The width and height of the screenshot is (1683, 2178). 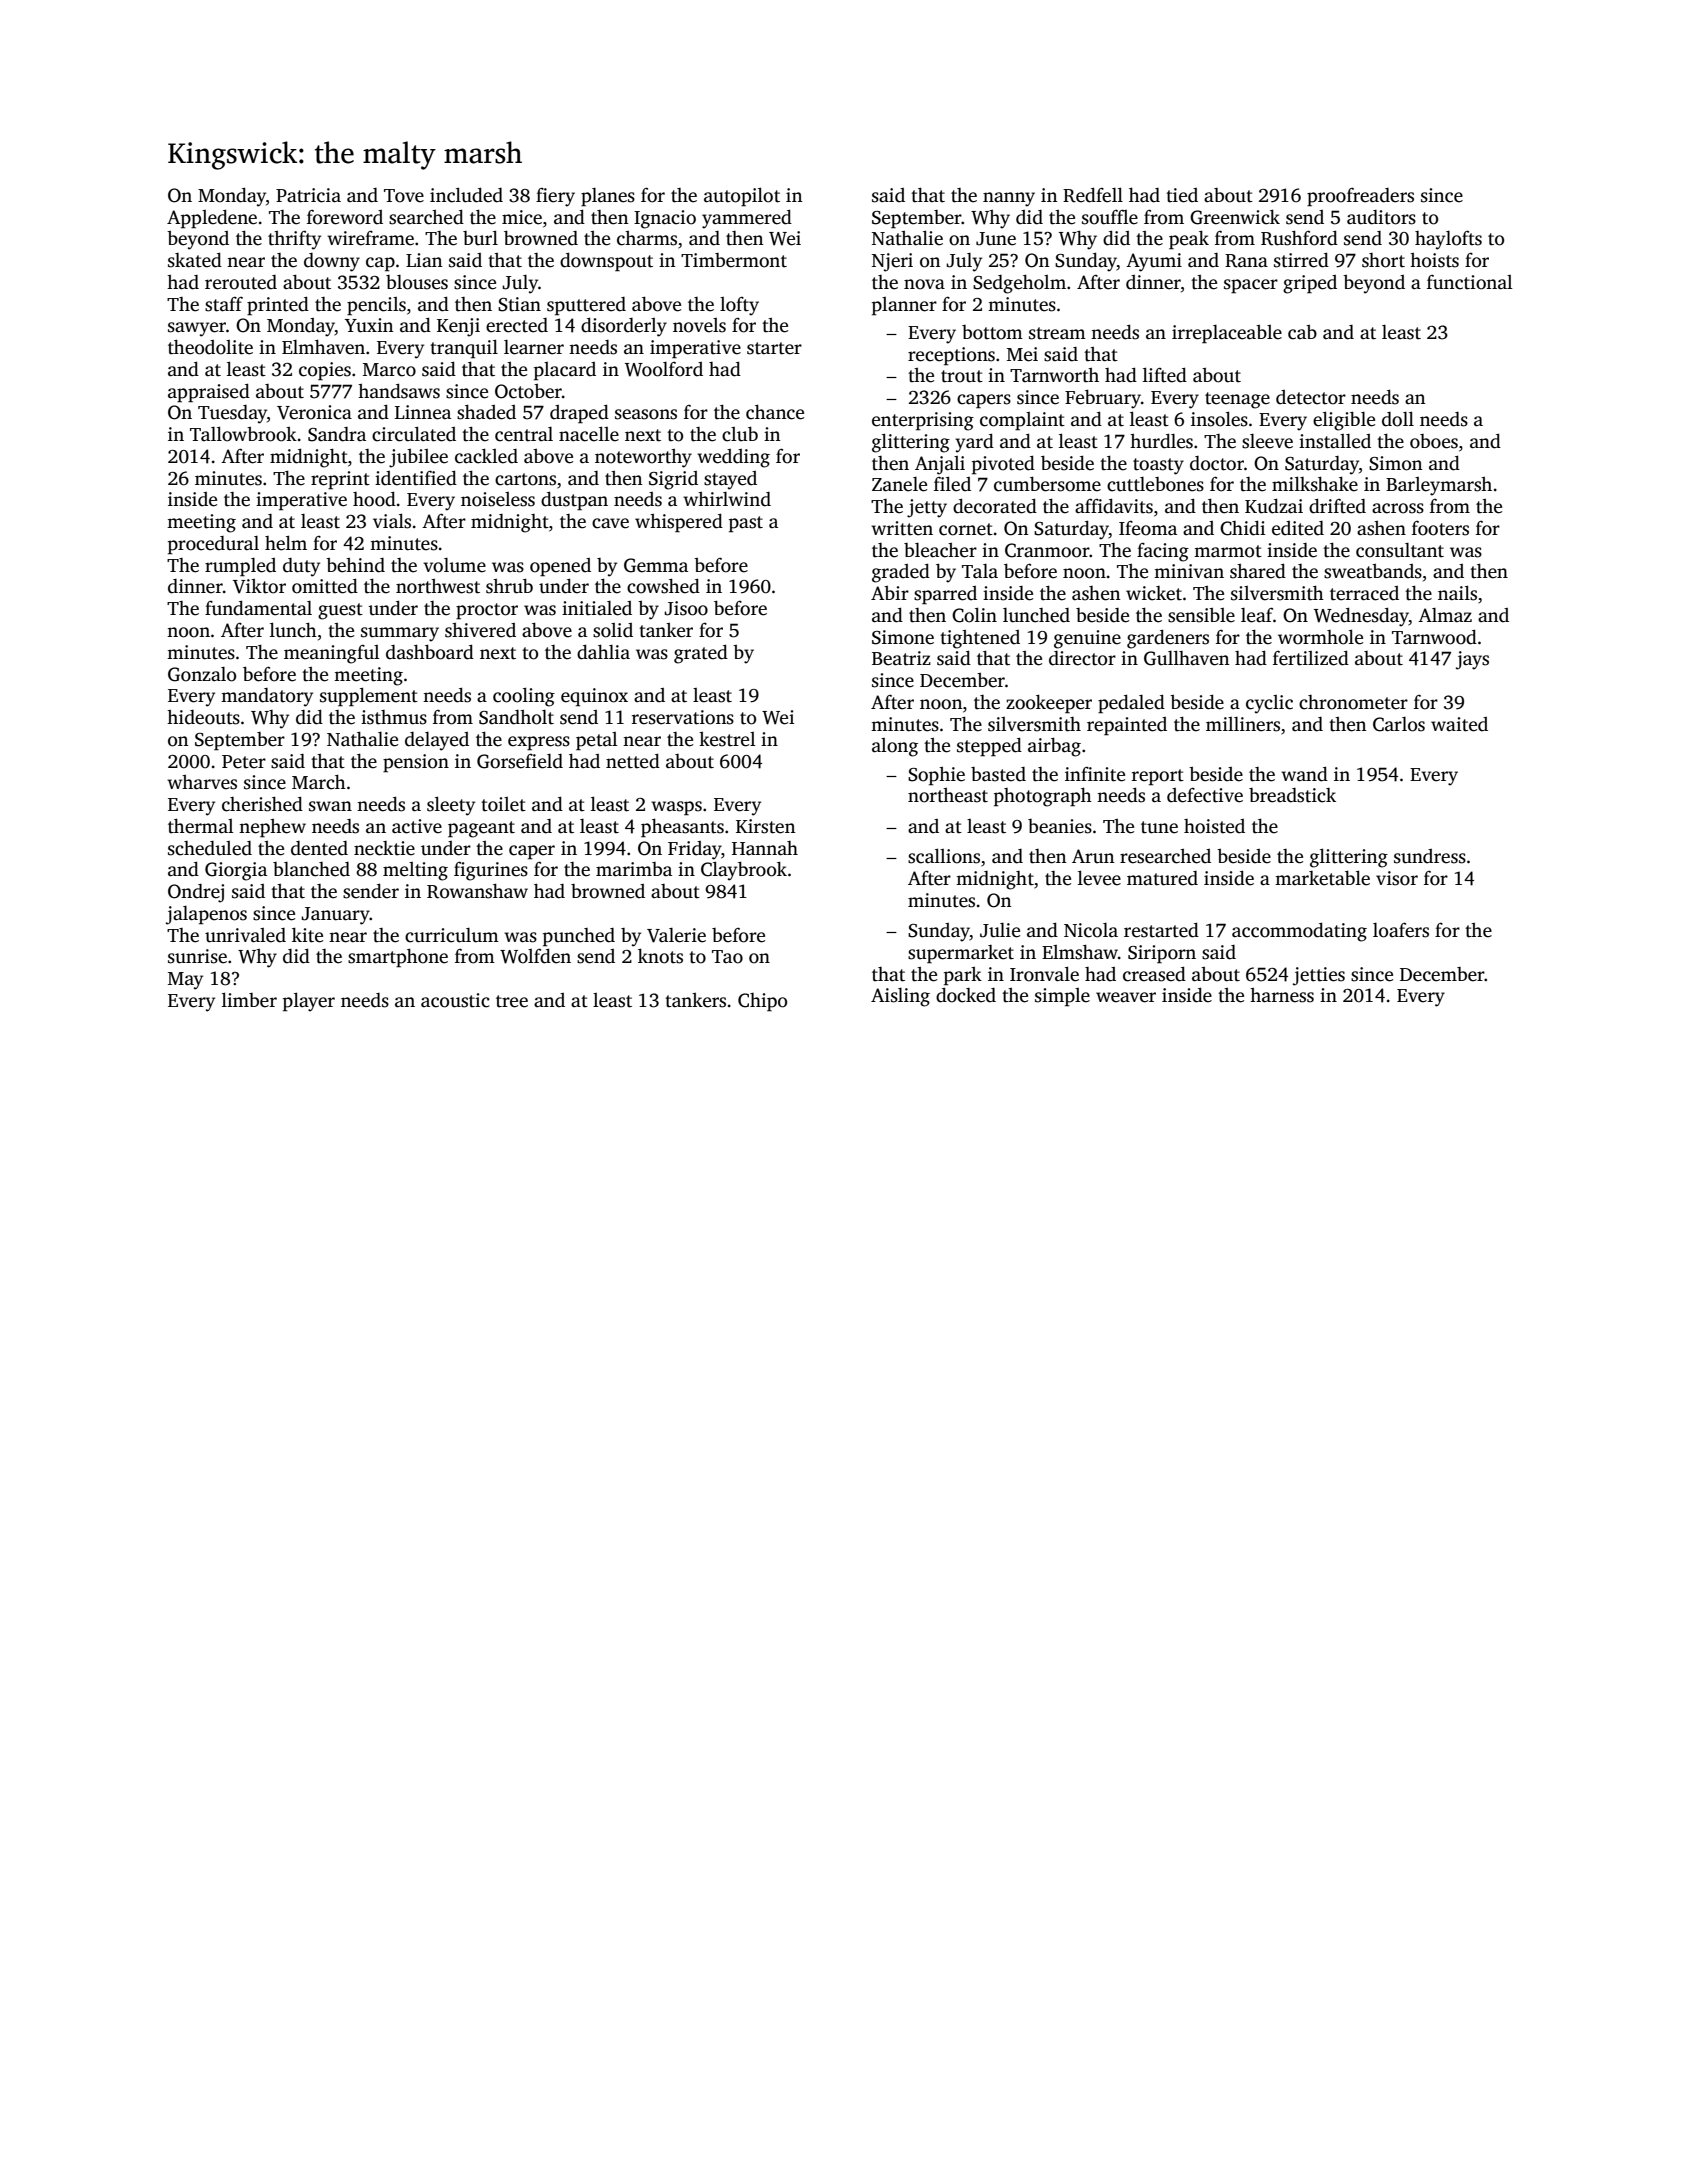 What do you see at coordinates (1401, 930) in the screenshot?
I see `loafers` at bounding box center [1401, 930].
